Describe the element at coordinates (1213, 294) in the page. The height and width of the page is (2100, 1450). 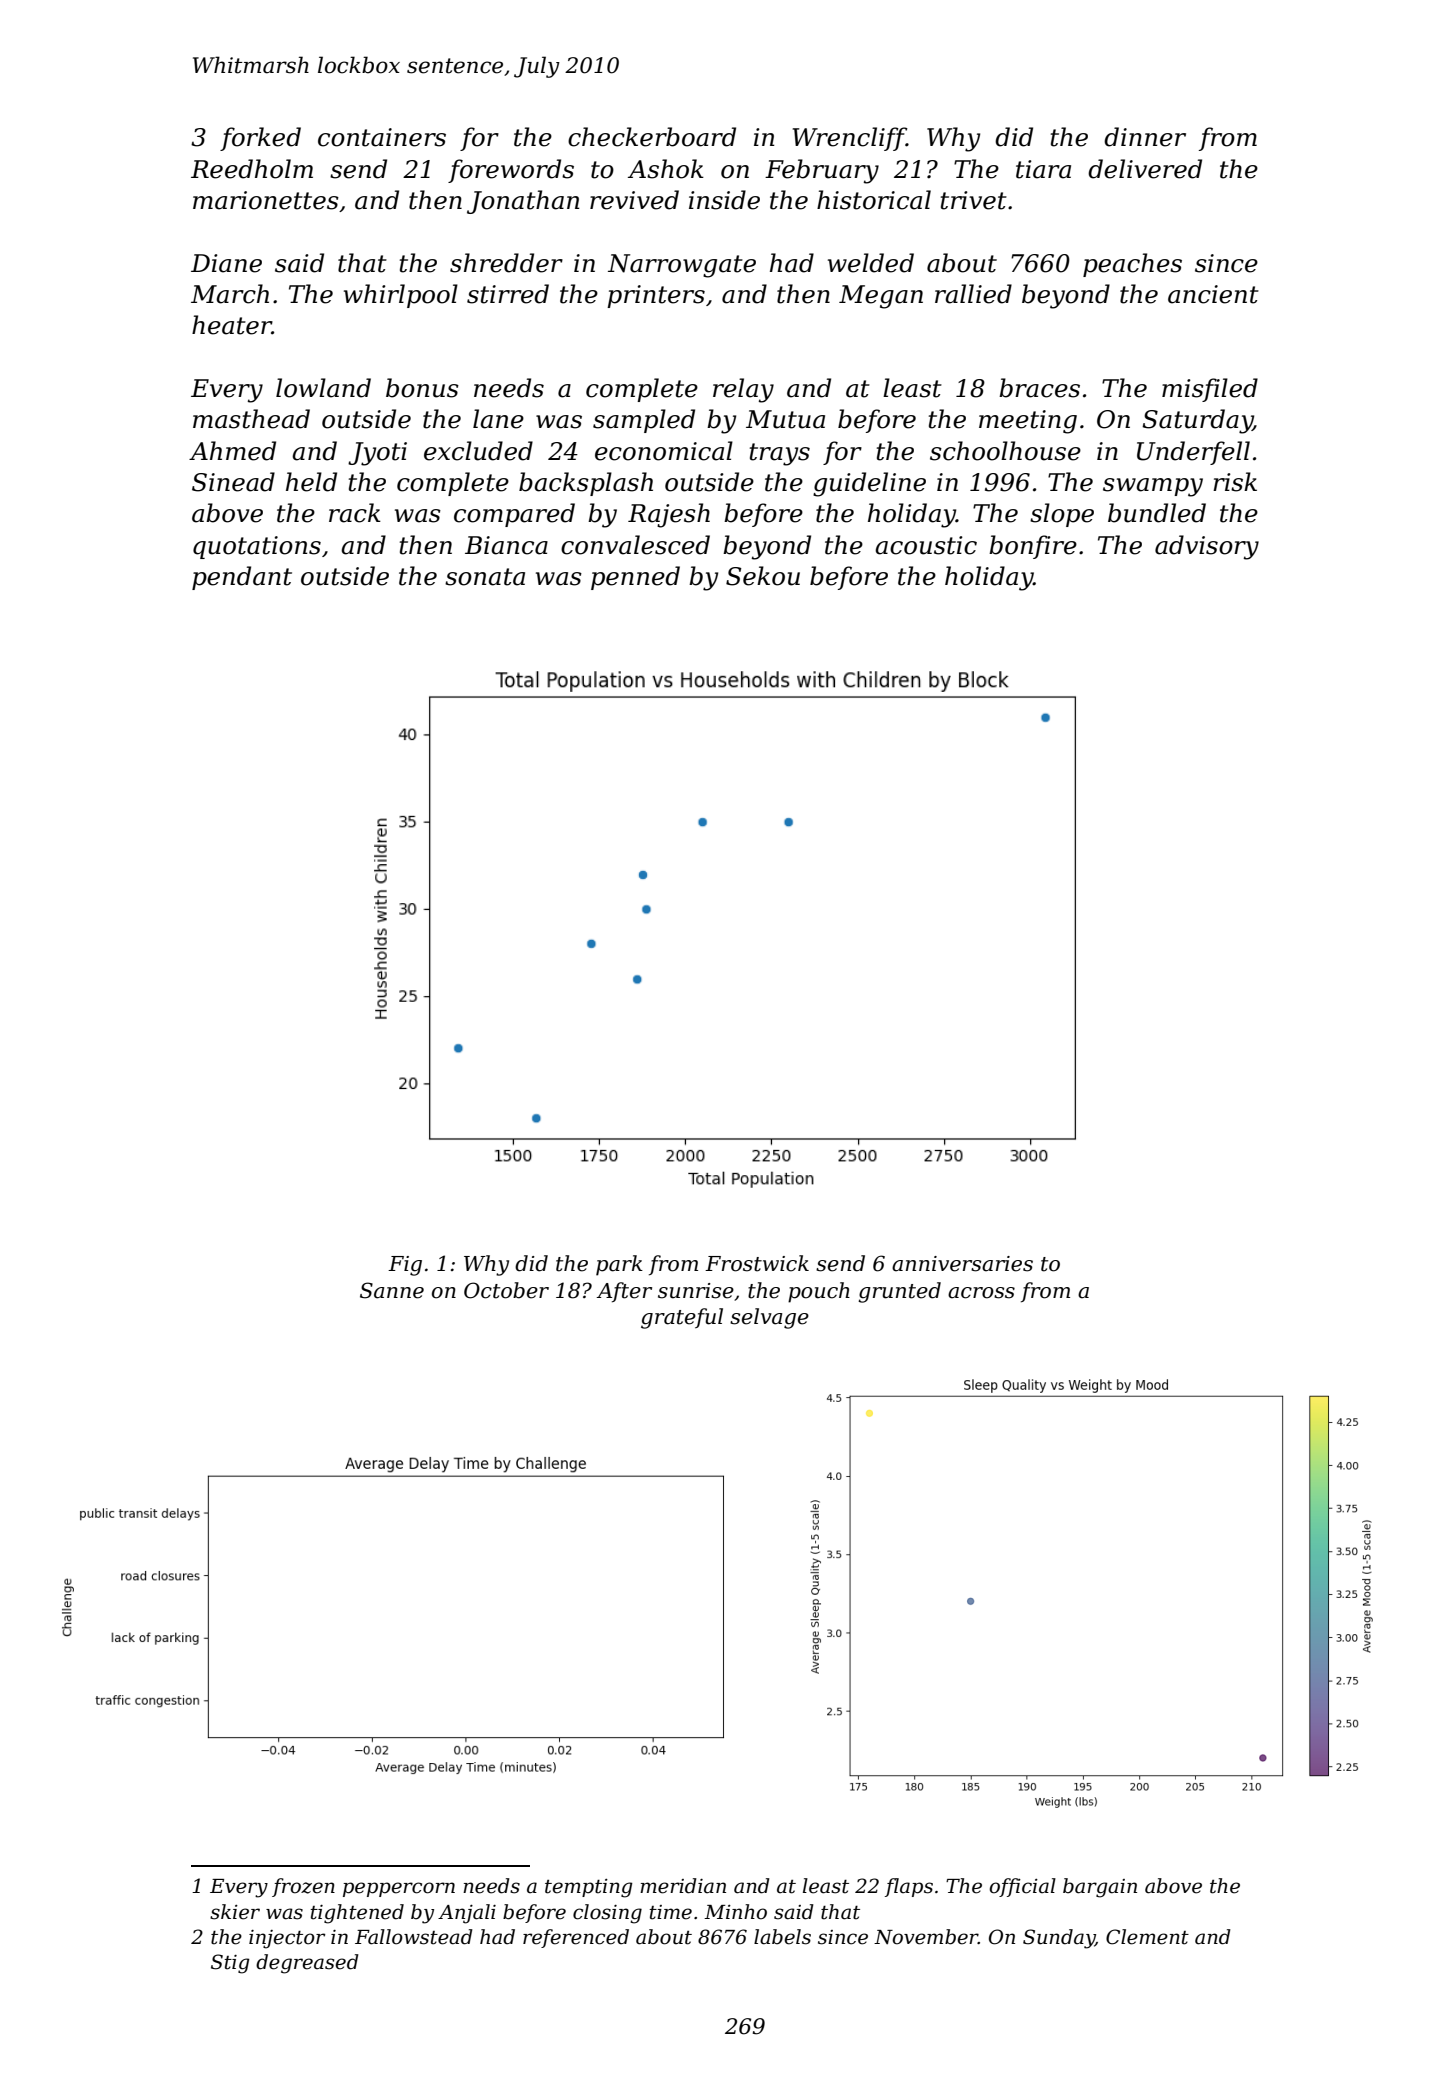
I see `ancient` at that location.
